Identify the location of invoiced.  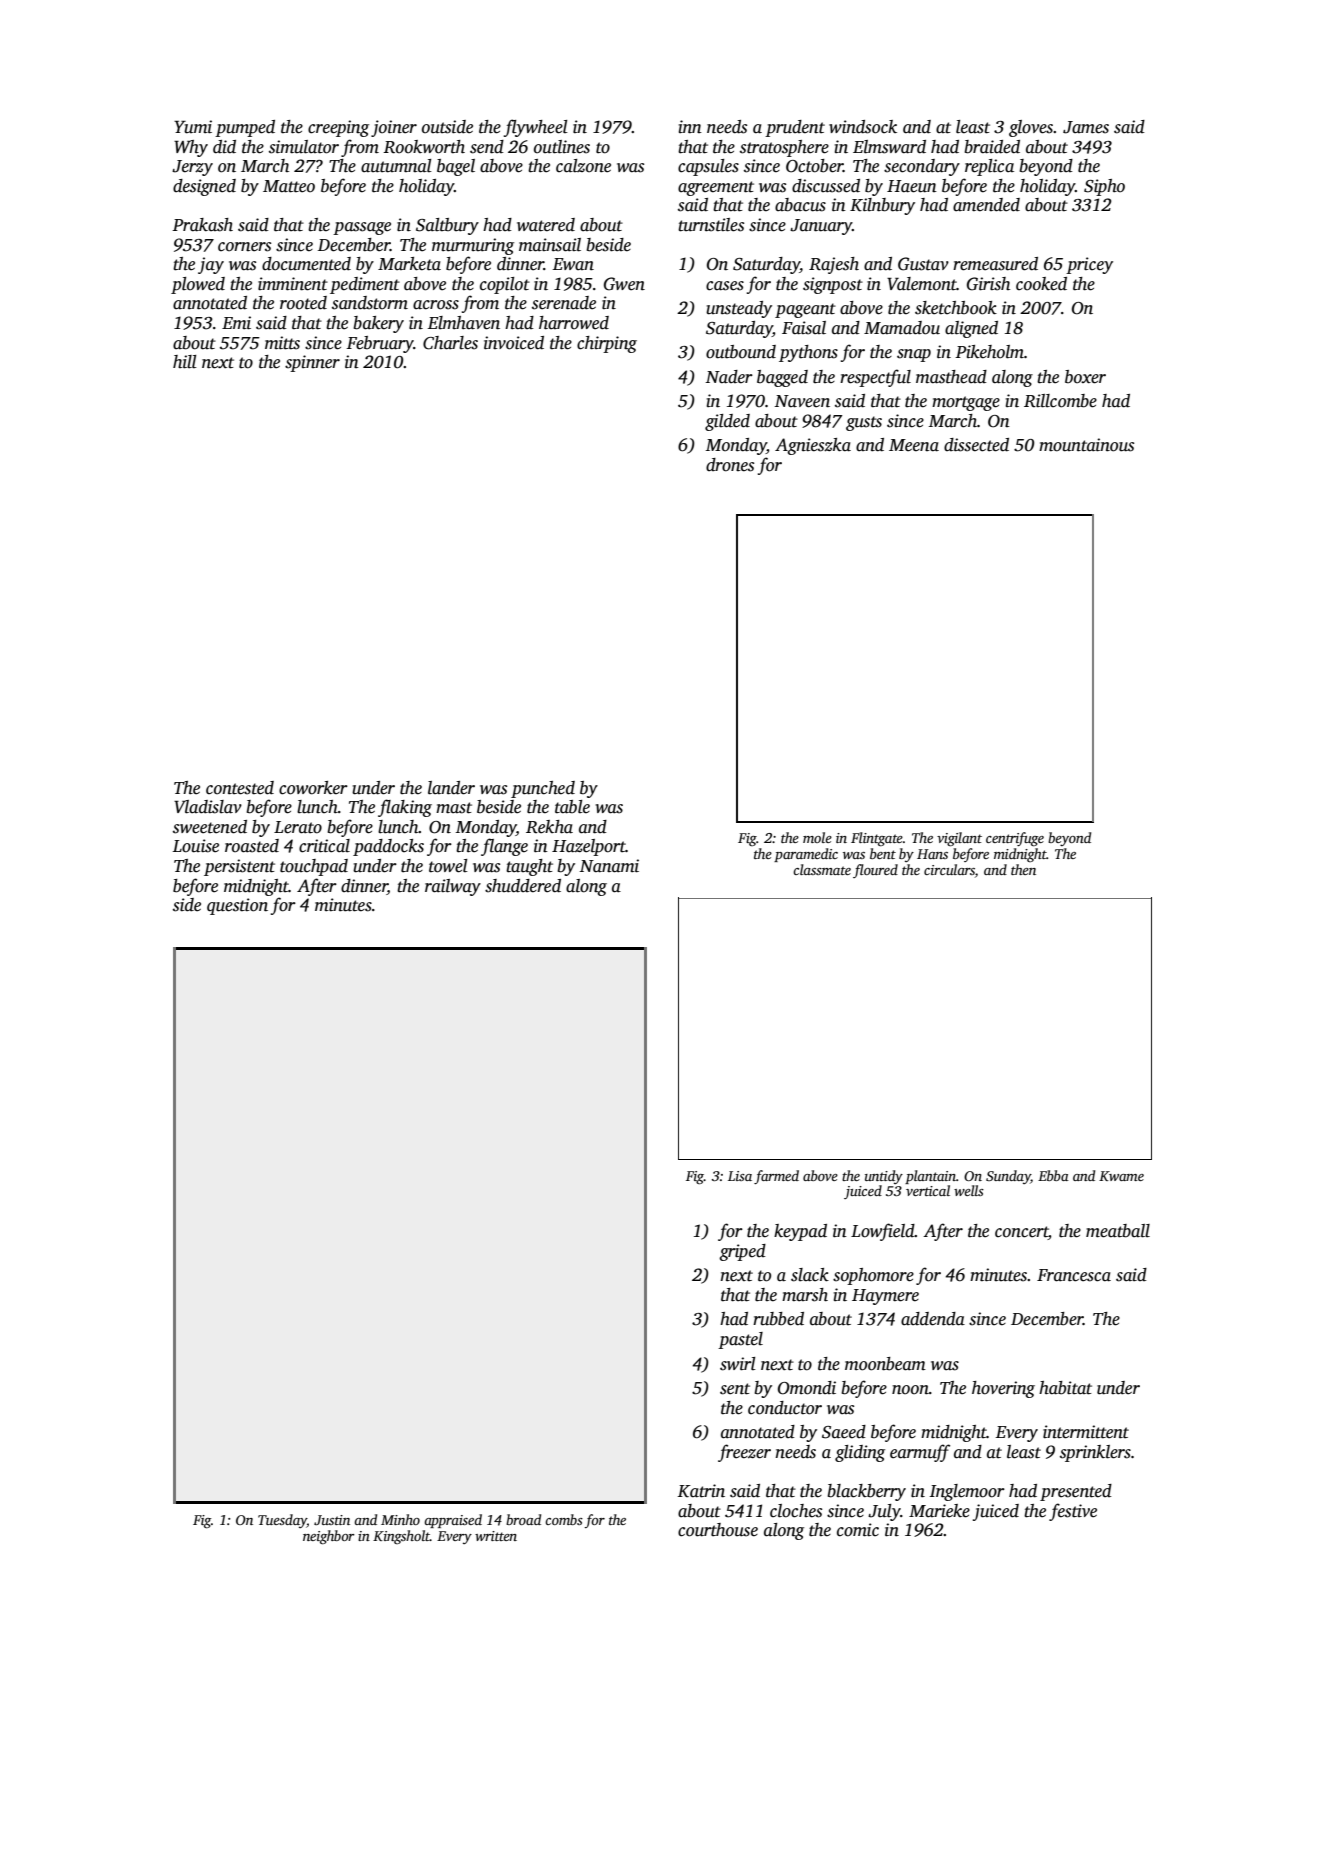
(514, 343).
